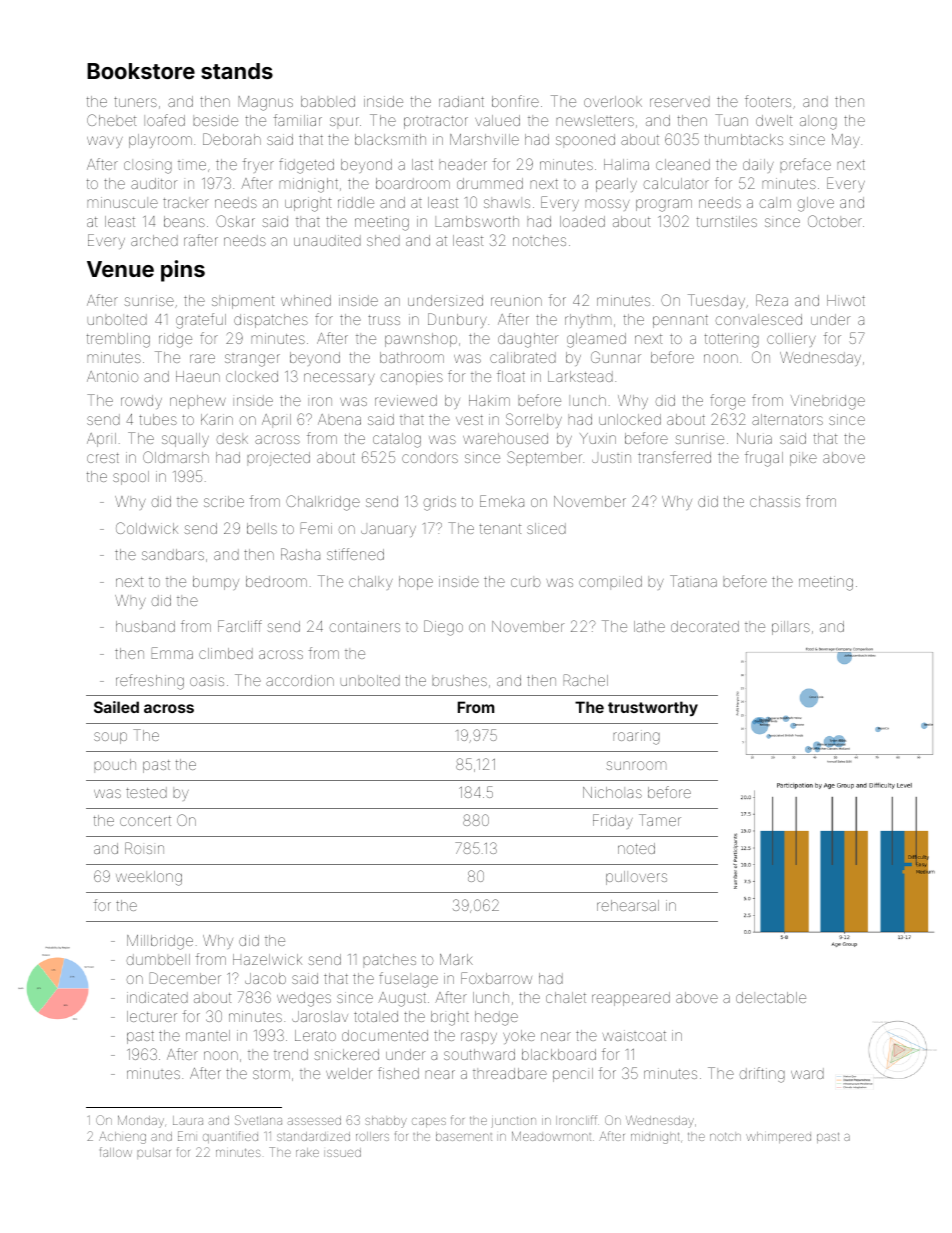 This document has height=1233, width=952. Describe the element at coordinates (412, 357) in the document. I see `bathroom` at that location.
